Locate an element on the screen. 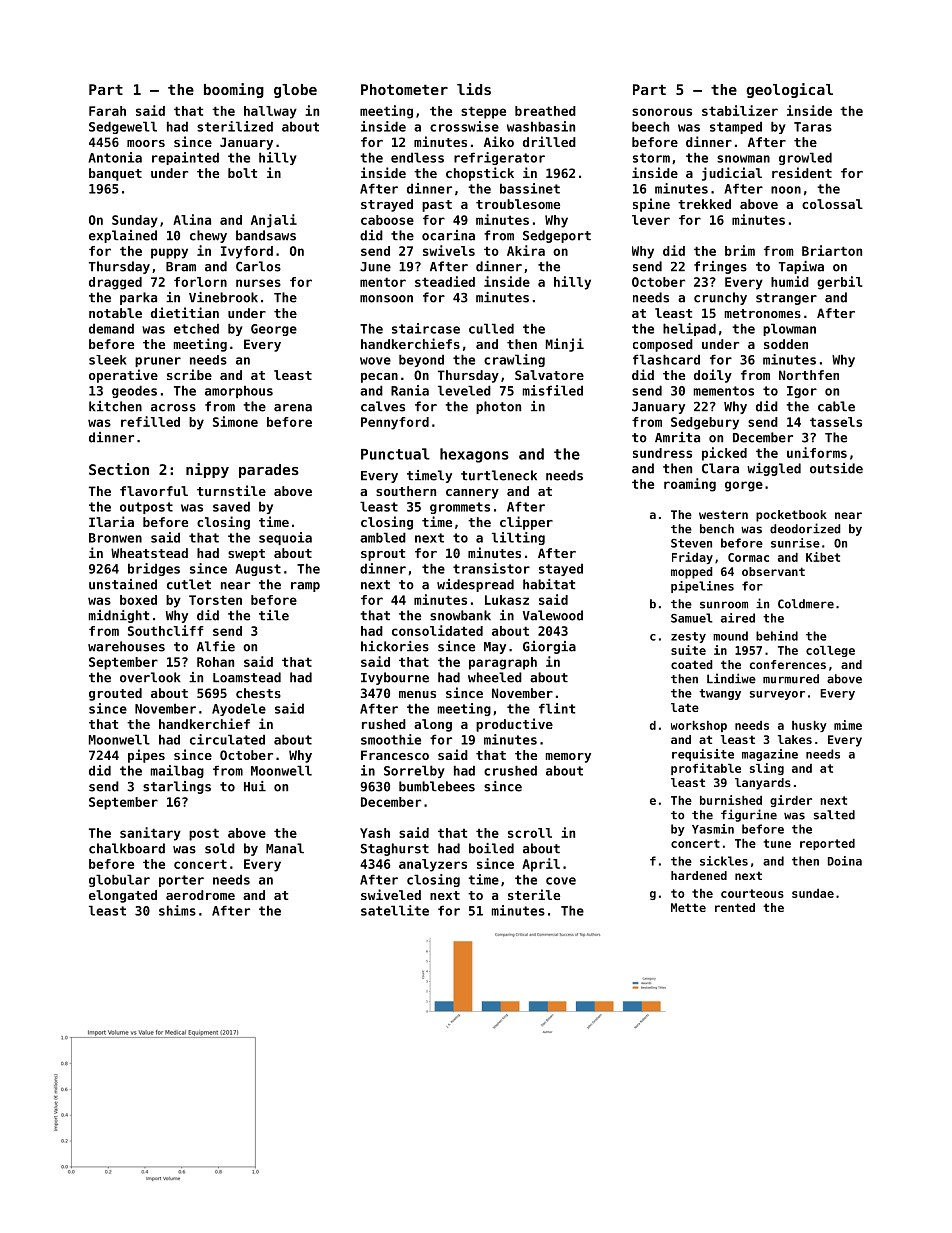 The height and width of the screenshot is (1233, 952). nurses is located at coordinates (258, 283).
